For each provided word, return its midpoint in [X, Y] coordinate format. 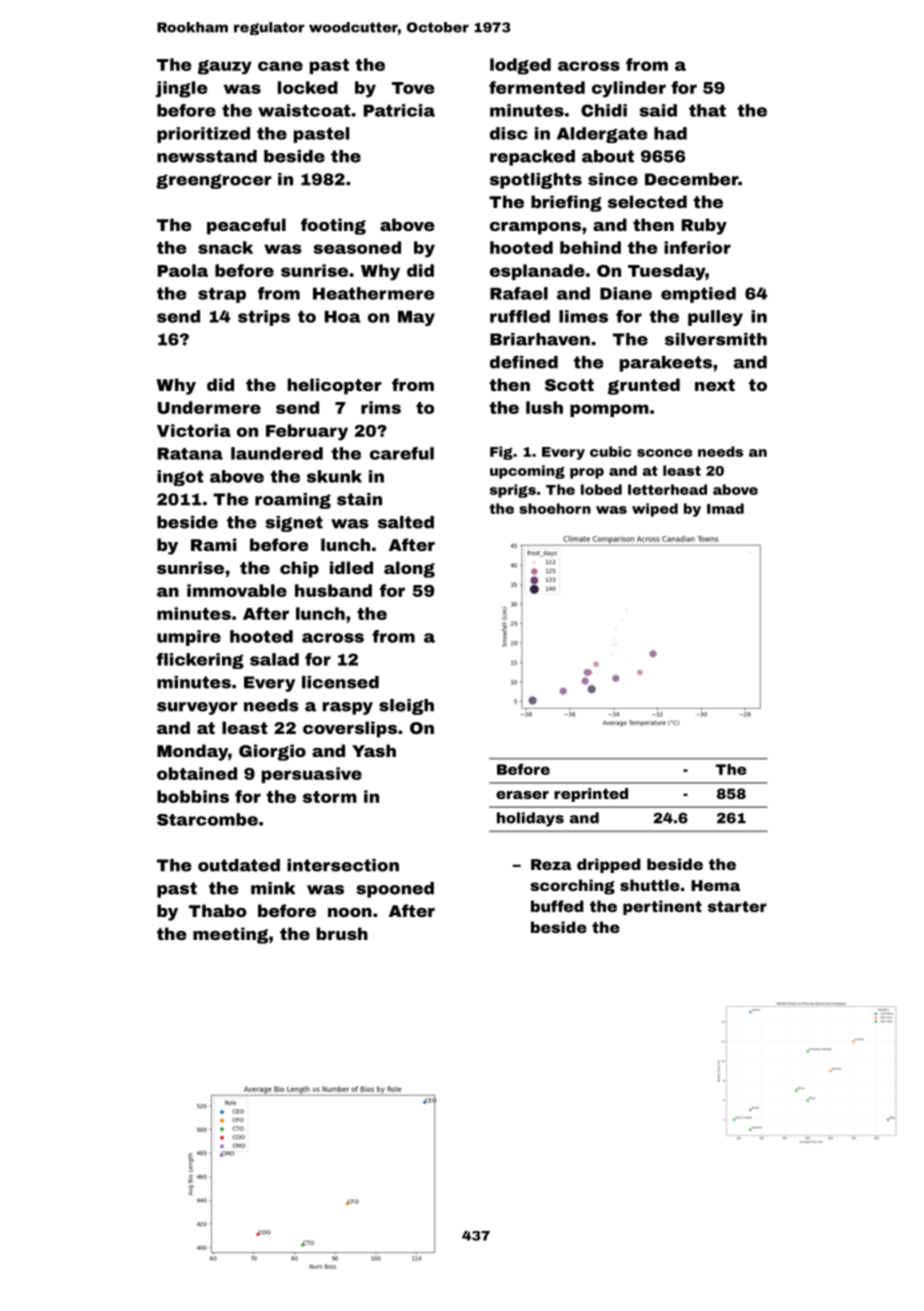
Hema [715, 885]
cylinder [629, 89]
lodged [520, 66]
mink [273, 888]
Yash [374, 750]
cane [280, 66]
